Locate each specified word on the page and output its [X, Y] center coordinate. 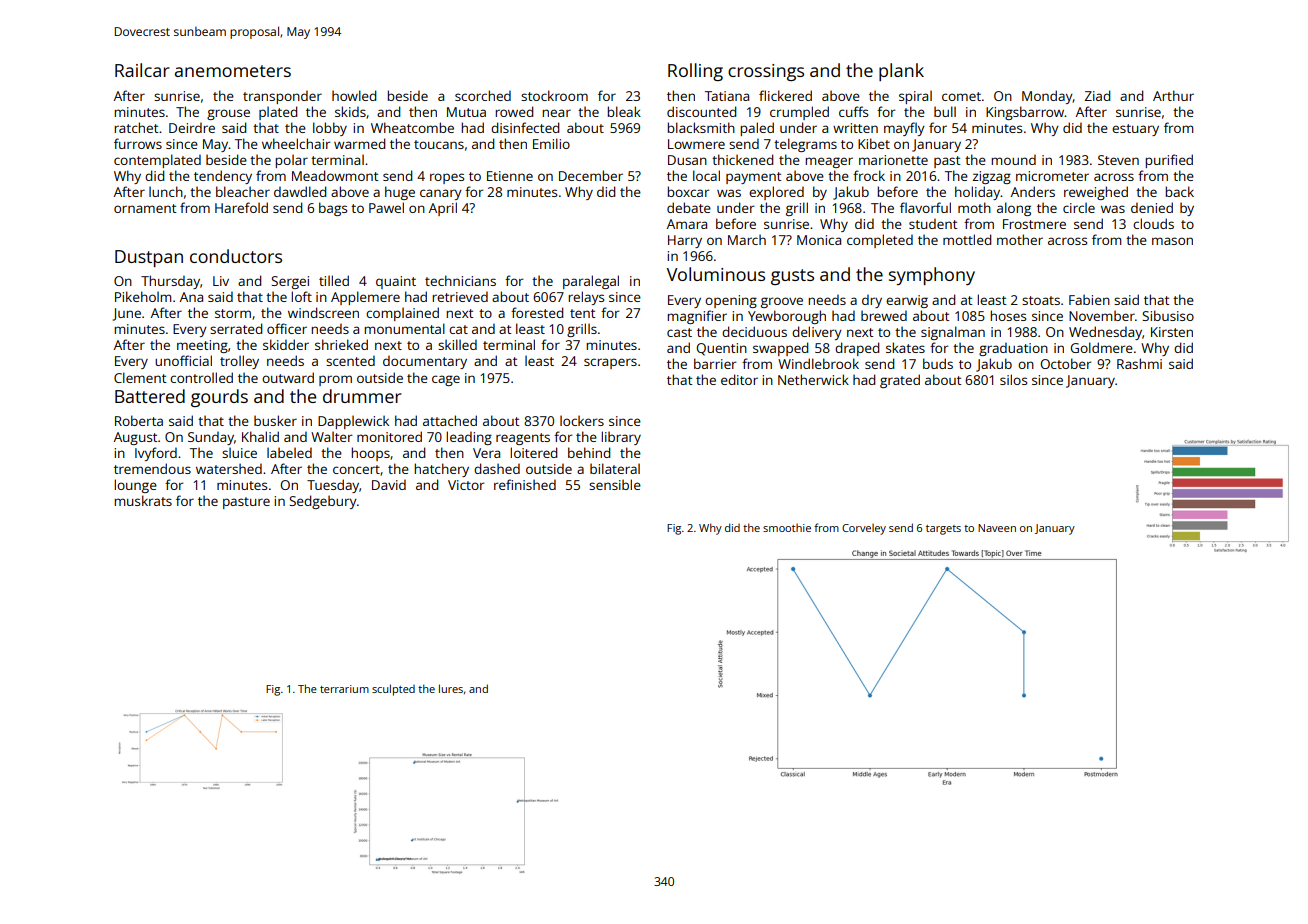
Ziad [1097, 95]
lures [451, 688]
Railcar [142, 70]
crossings [766, 72]
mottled [967, 239]
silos [1013, 379]
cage [446, 380]
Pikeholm [143, 296]
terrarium [344, 689]
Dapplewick [353, 422]
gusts [792, 277]
